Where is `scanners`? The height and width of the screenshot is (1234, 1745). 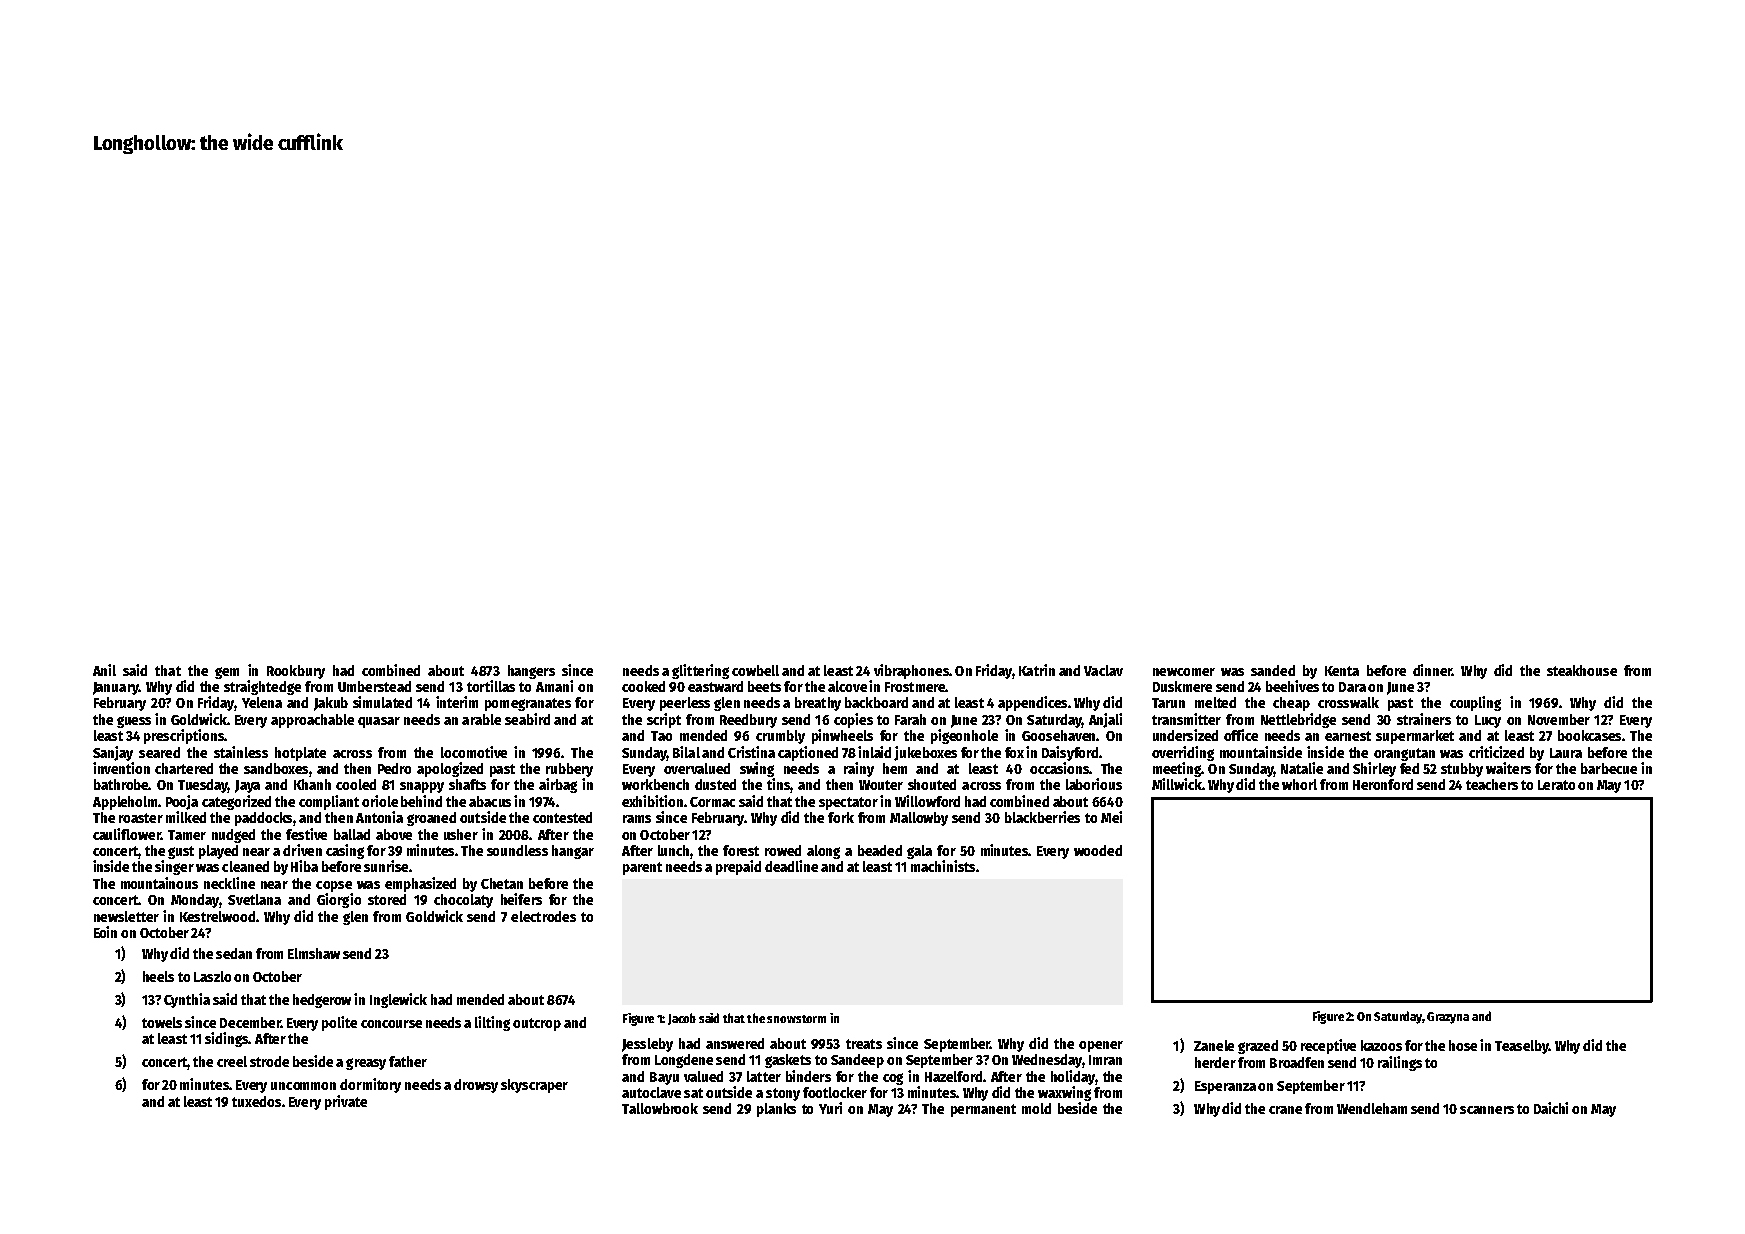
scanners is located at coordinates (1487, 1110).
